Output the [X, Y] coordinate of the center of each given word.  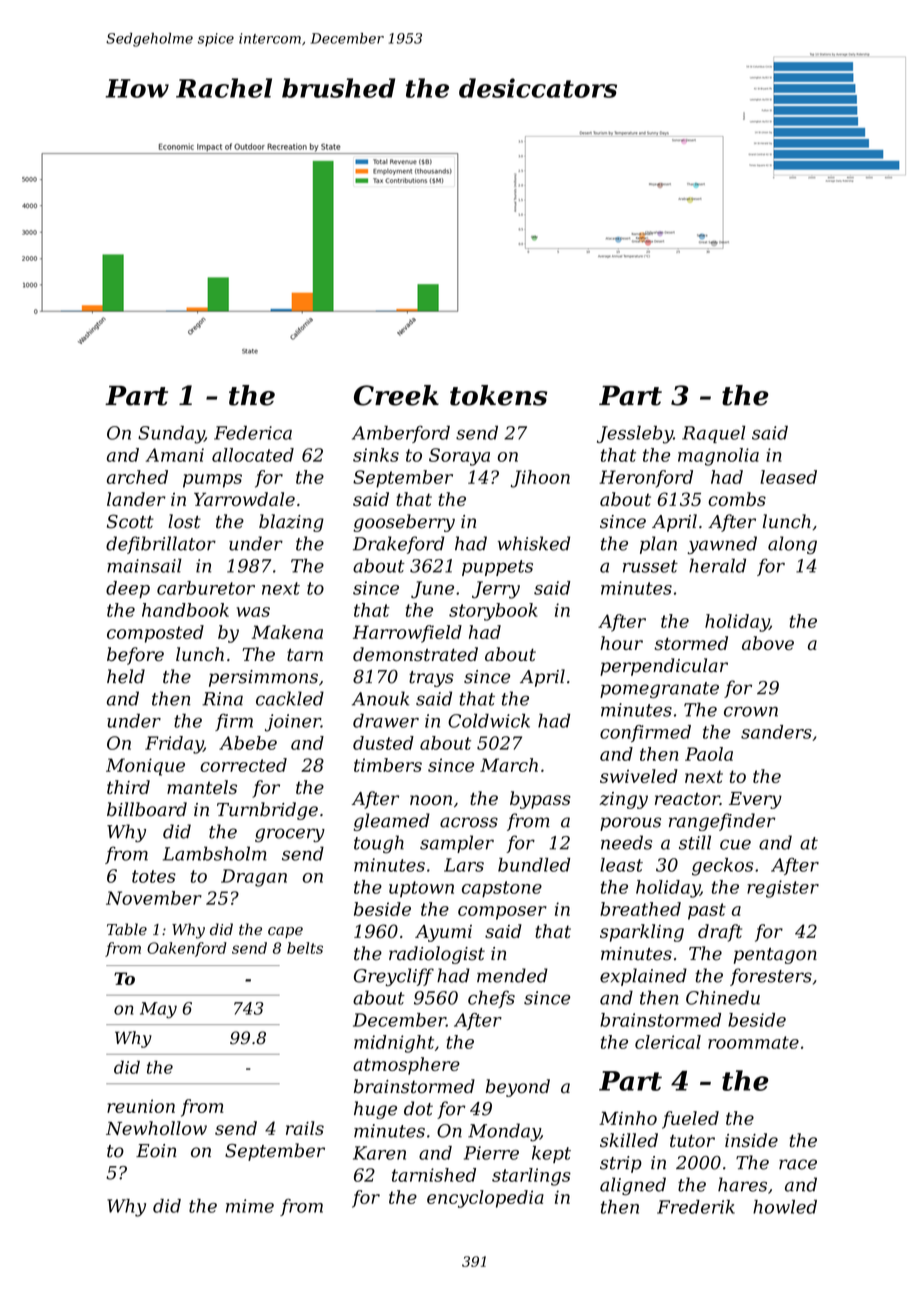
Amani [175, 455]
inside [751, 1140]
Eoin [156, 1151]
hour [621, 643]
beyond [518, 1088]
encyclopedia [485, 1199]
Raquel [713, 434]
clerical [668, 1042]
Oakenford [187, 949]
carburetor [206, 588]
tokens [498, 395]
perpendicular [664, 667]
